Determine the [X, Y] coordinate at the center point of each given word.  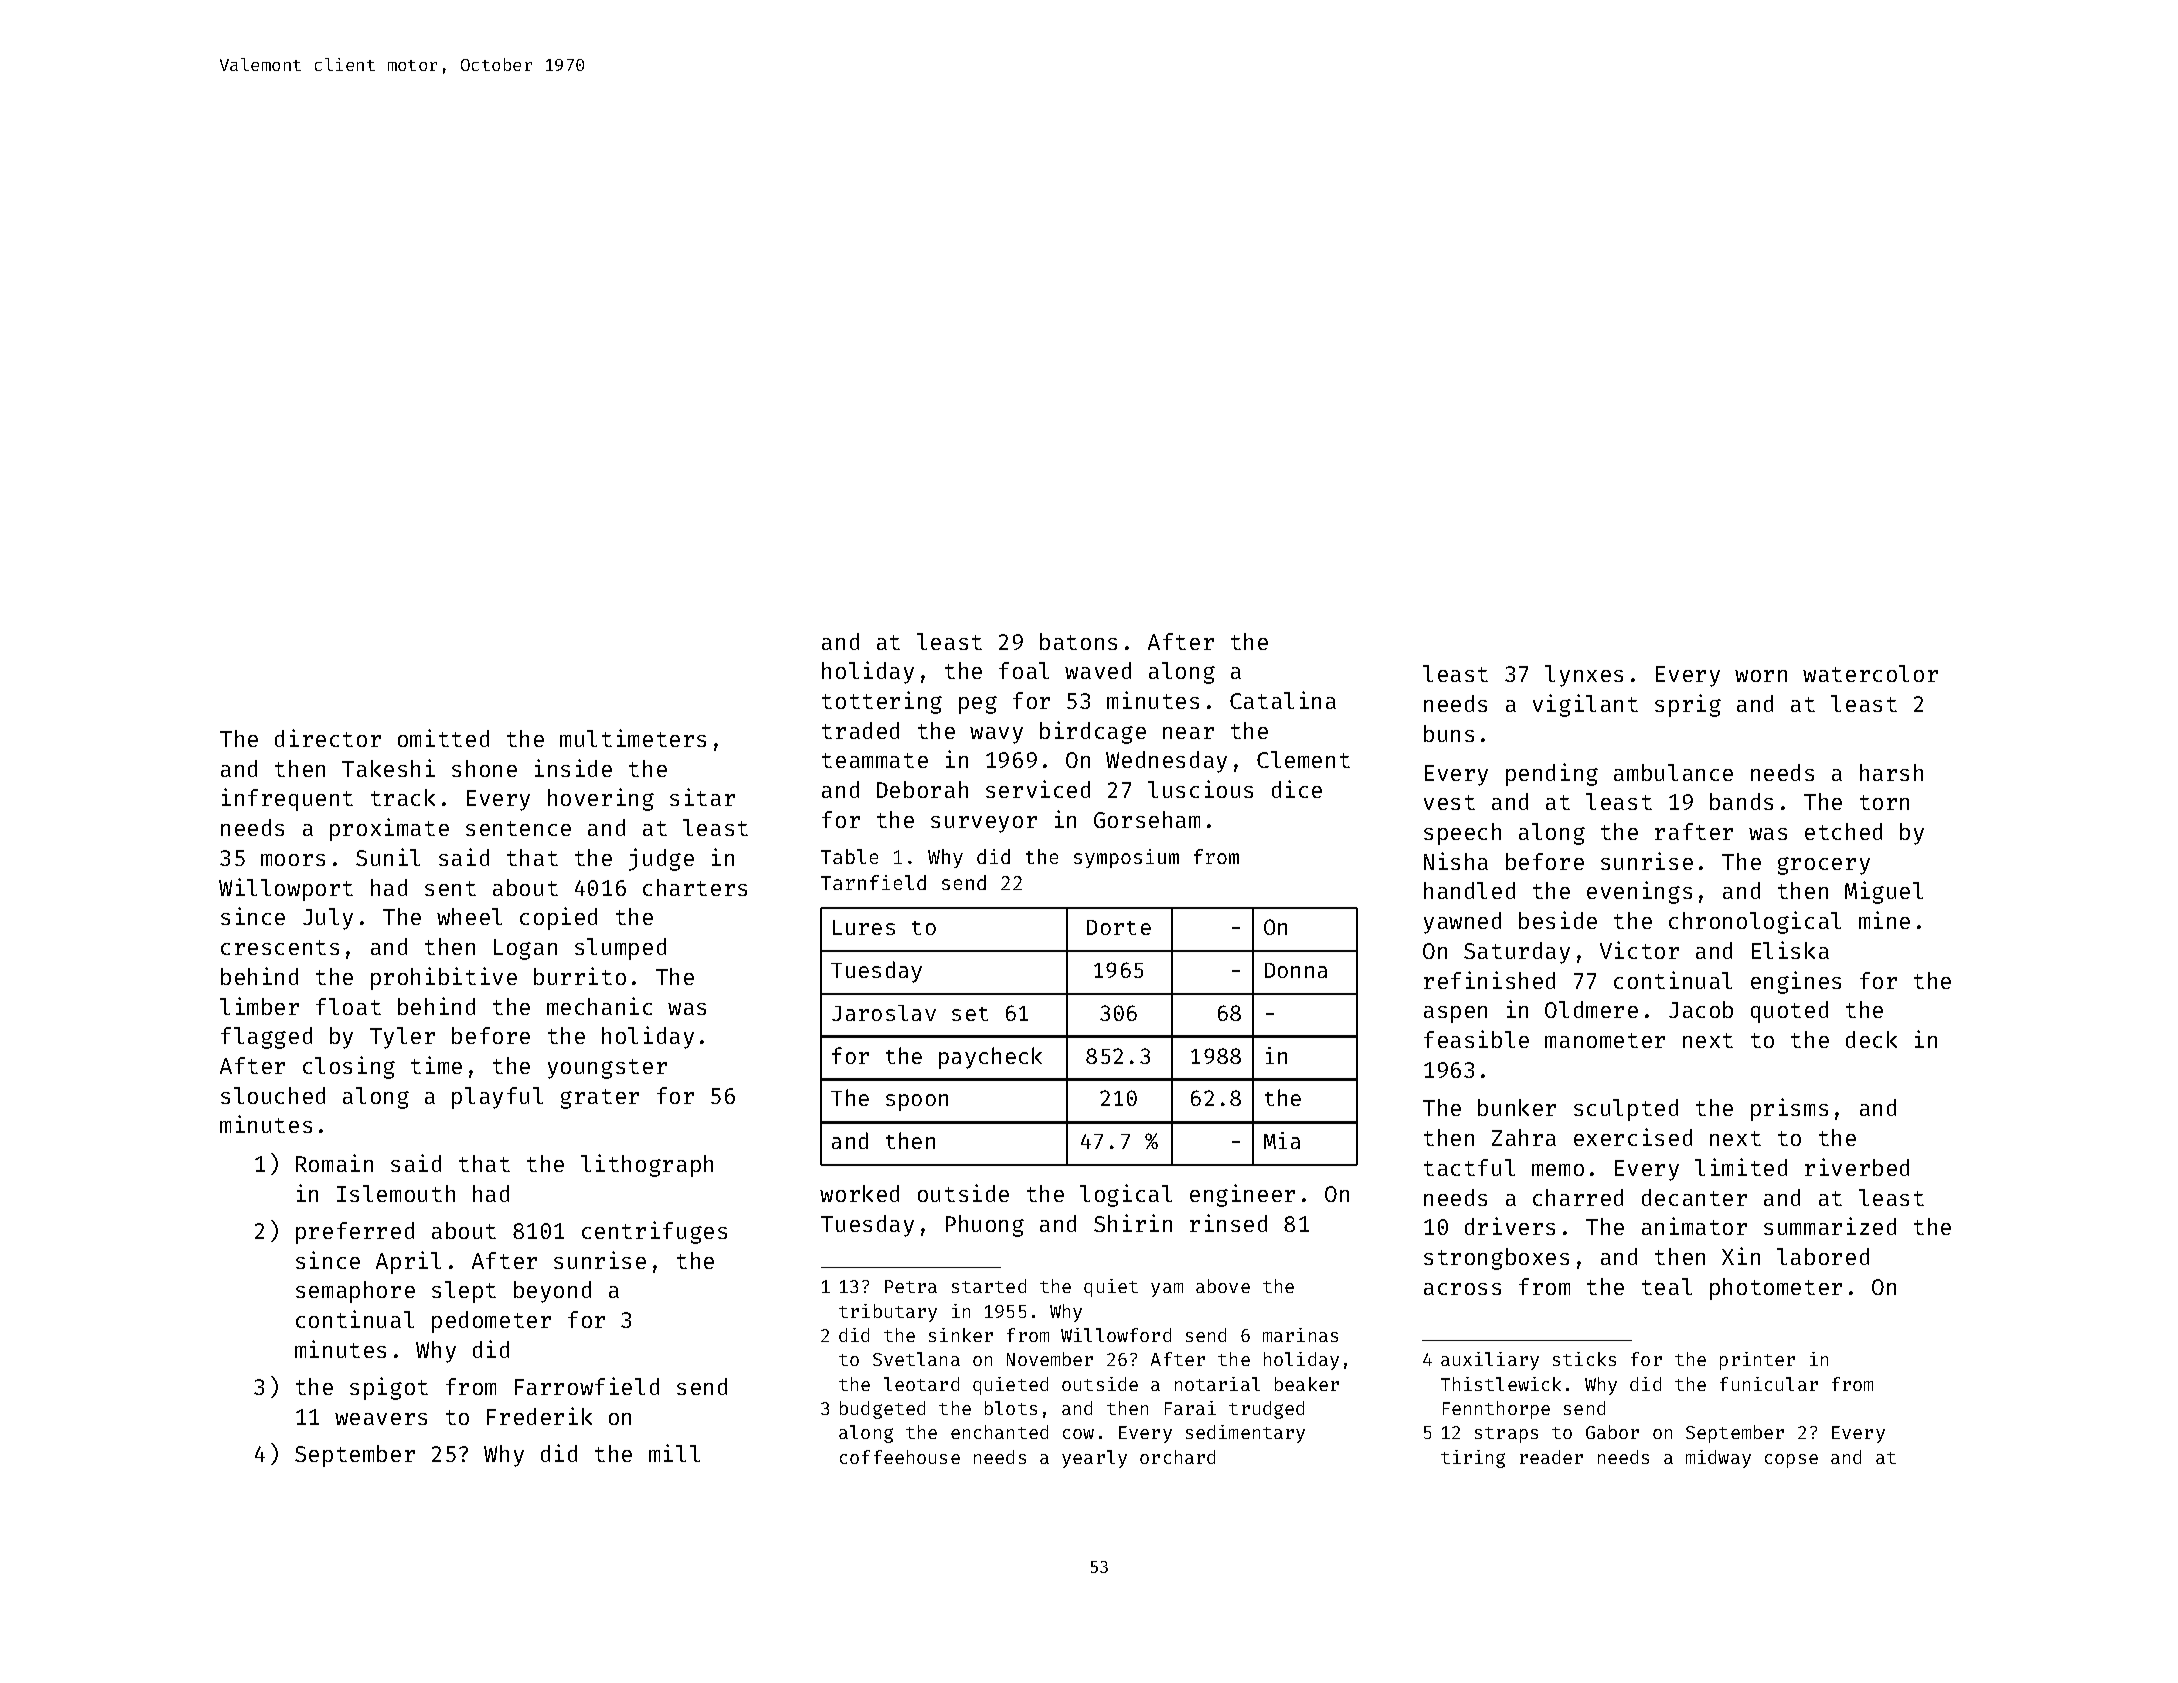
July [328, 919]
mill [674, 1453]
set [970, 1014]
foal [1024, 670]
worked [859, 1193]
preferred [355, 1233]
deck [1871, 1039]
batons [1078, 641]
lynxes [1584, 676]
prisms [1789, 1109]
